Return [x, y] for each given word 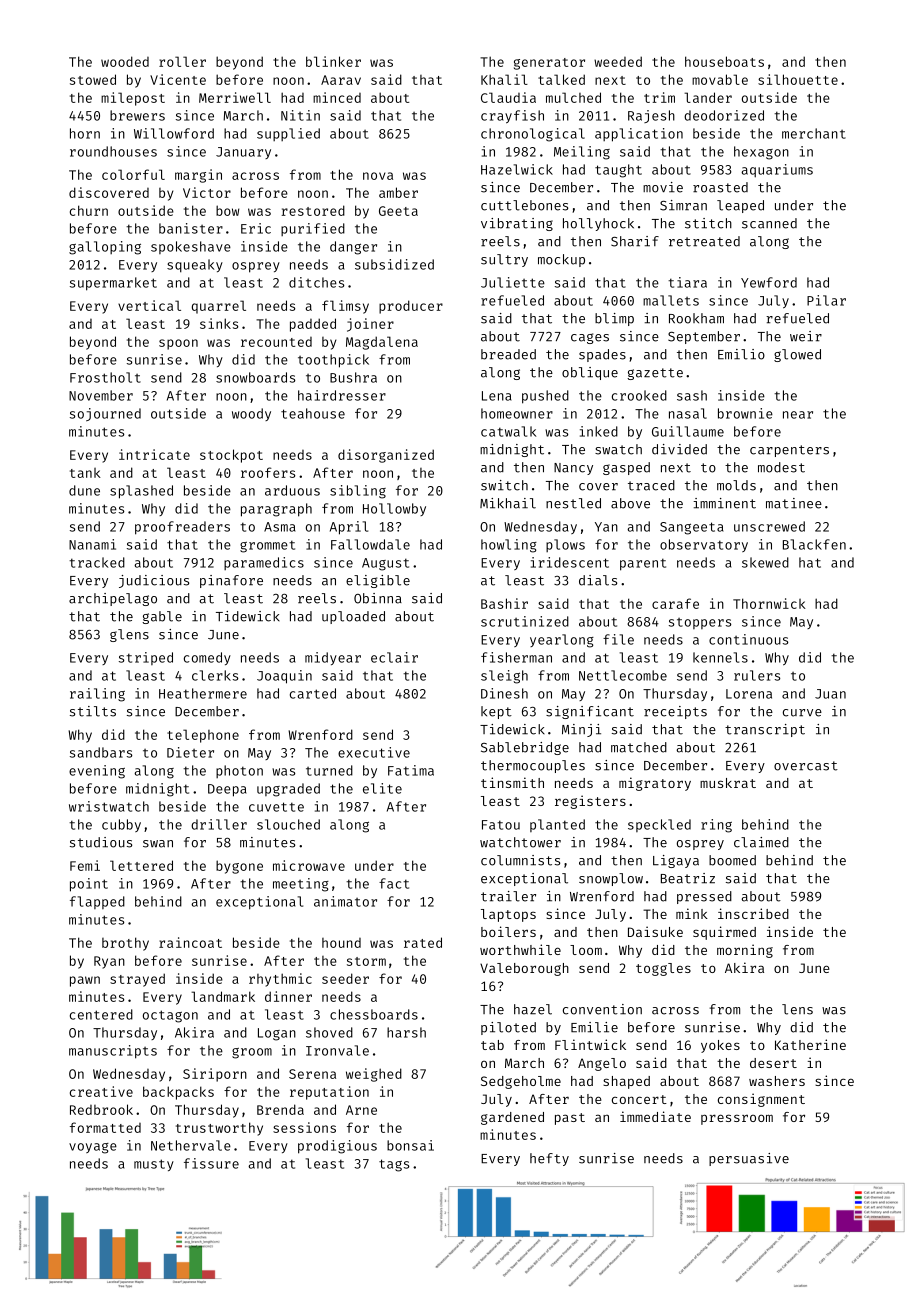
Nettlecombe [623, 675]
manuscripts [113, 1052]
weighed [374, 1075]
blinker [333, 61]
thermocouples [533, 766]
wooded [125, 61]
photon [239, 771]
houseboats [724, 61]
